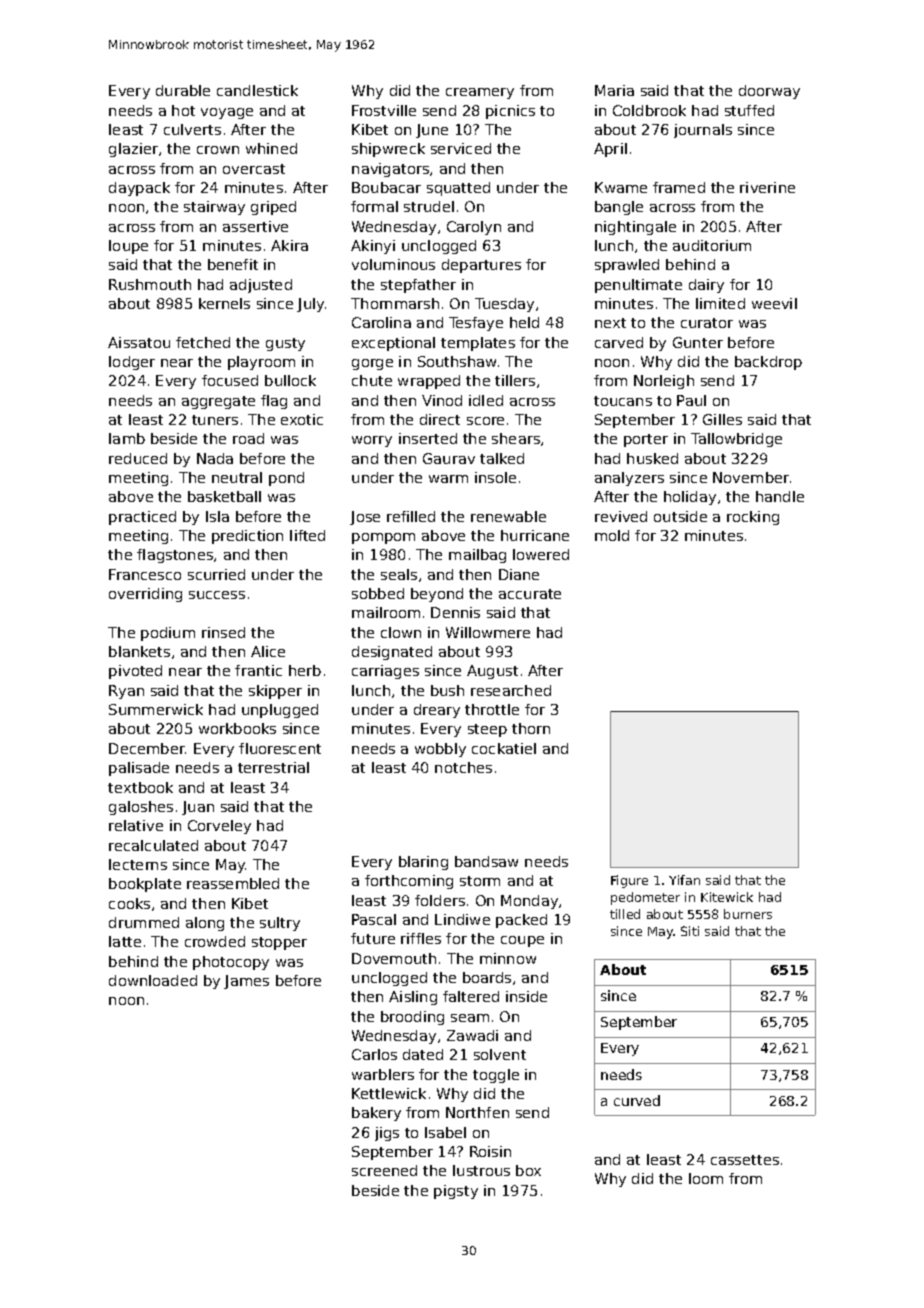 The image size is (924, 1308). I want to click on Isla, so click(217, 516).
